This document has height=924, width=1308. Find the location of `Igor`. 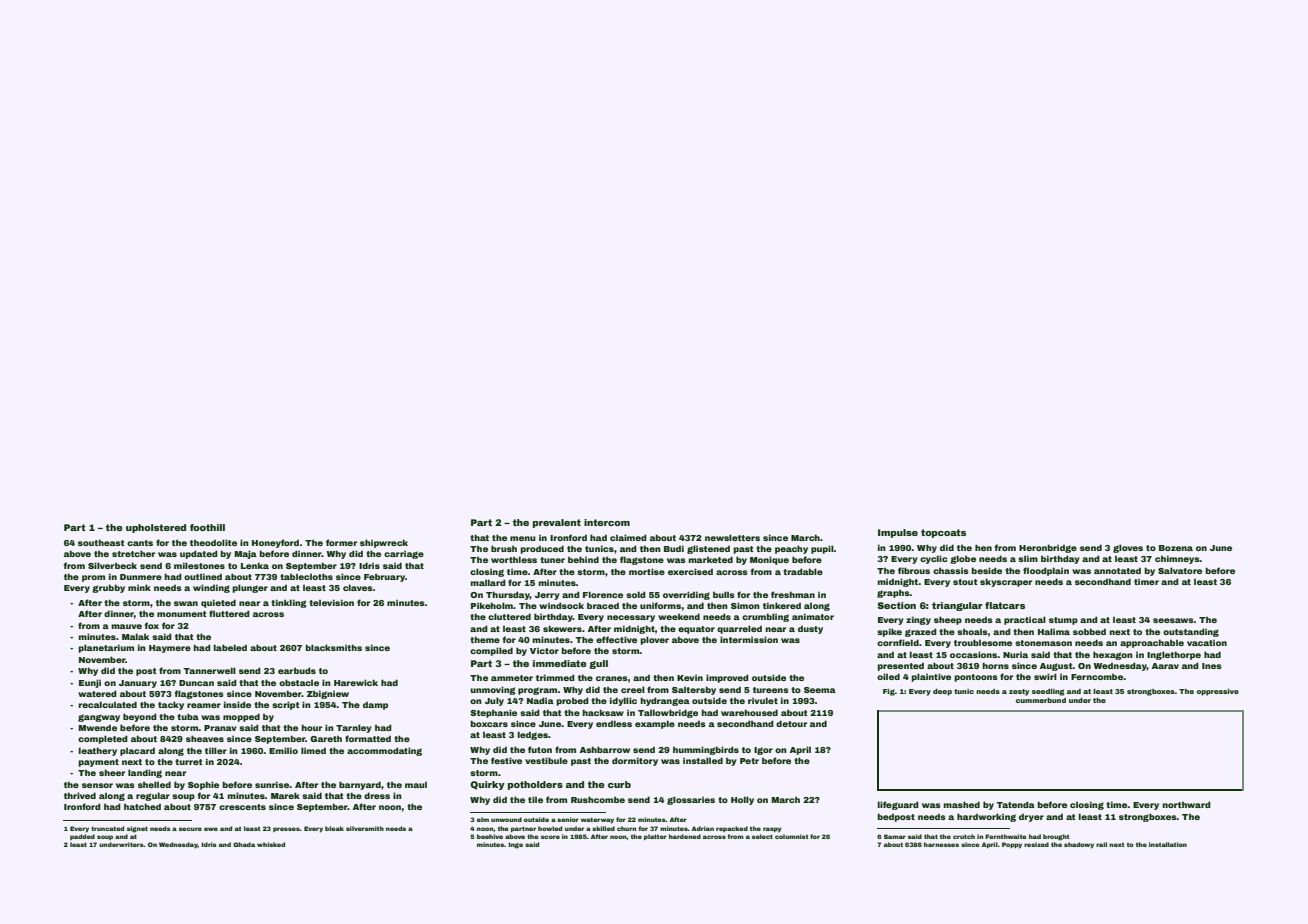

Igor is located at coordinates (763, 751).
